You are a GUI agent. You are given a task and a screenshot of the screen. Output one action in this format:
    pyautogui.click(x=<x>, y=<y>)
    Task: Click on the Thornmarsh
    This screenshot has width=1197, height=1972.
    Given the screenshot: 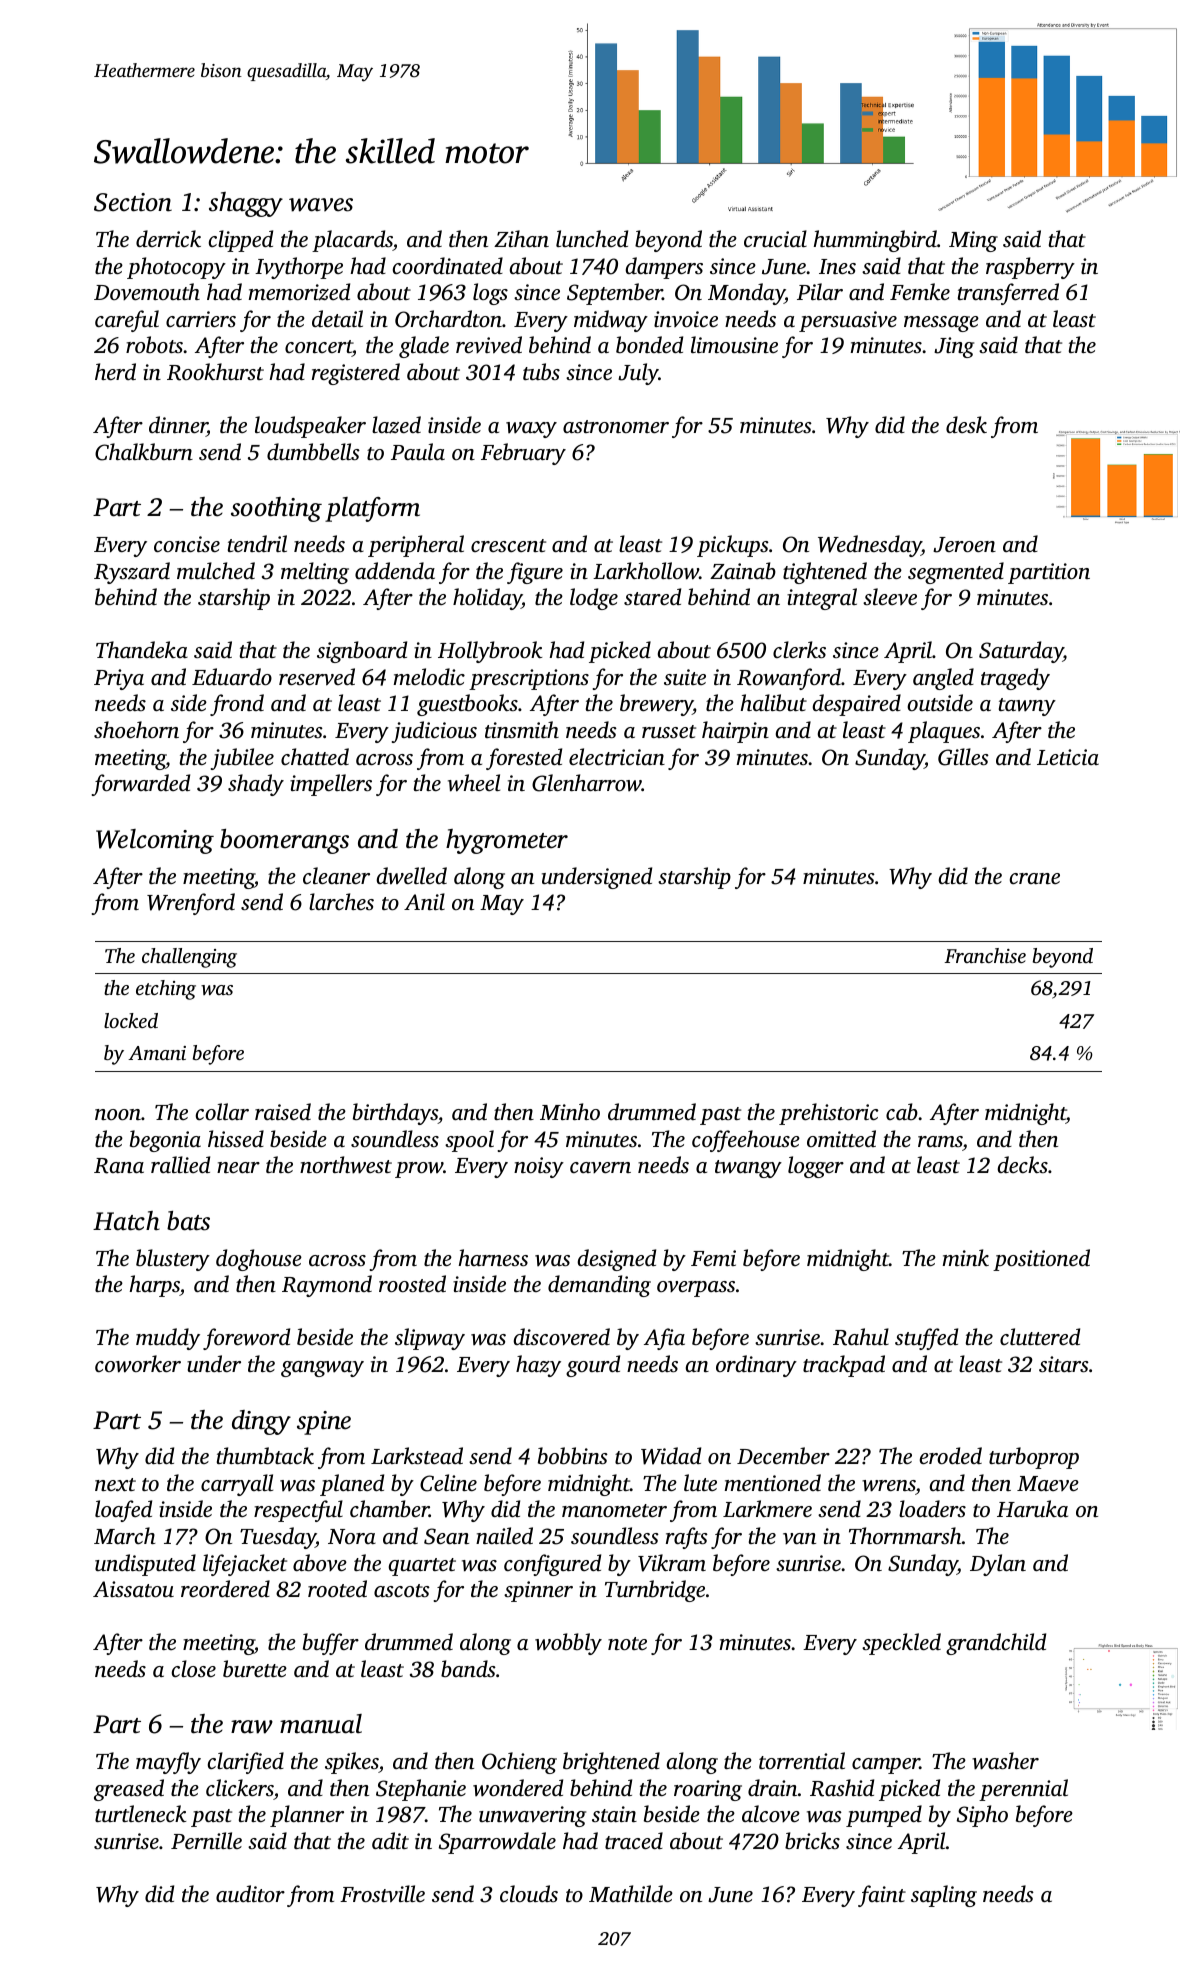 What is the action you would take?
    pyautogui.click(x=905, y=1535)
